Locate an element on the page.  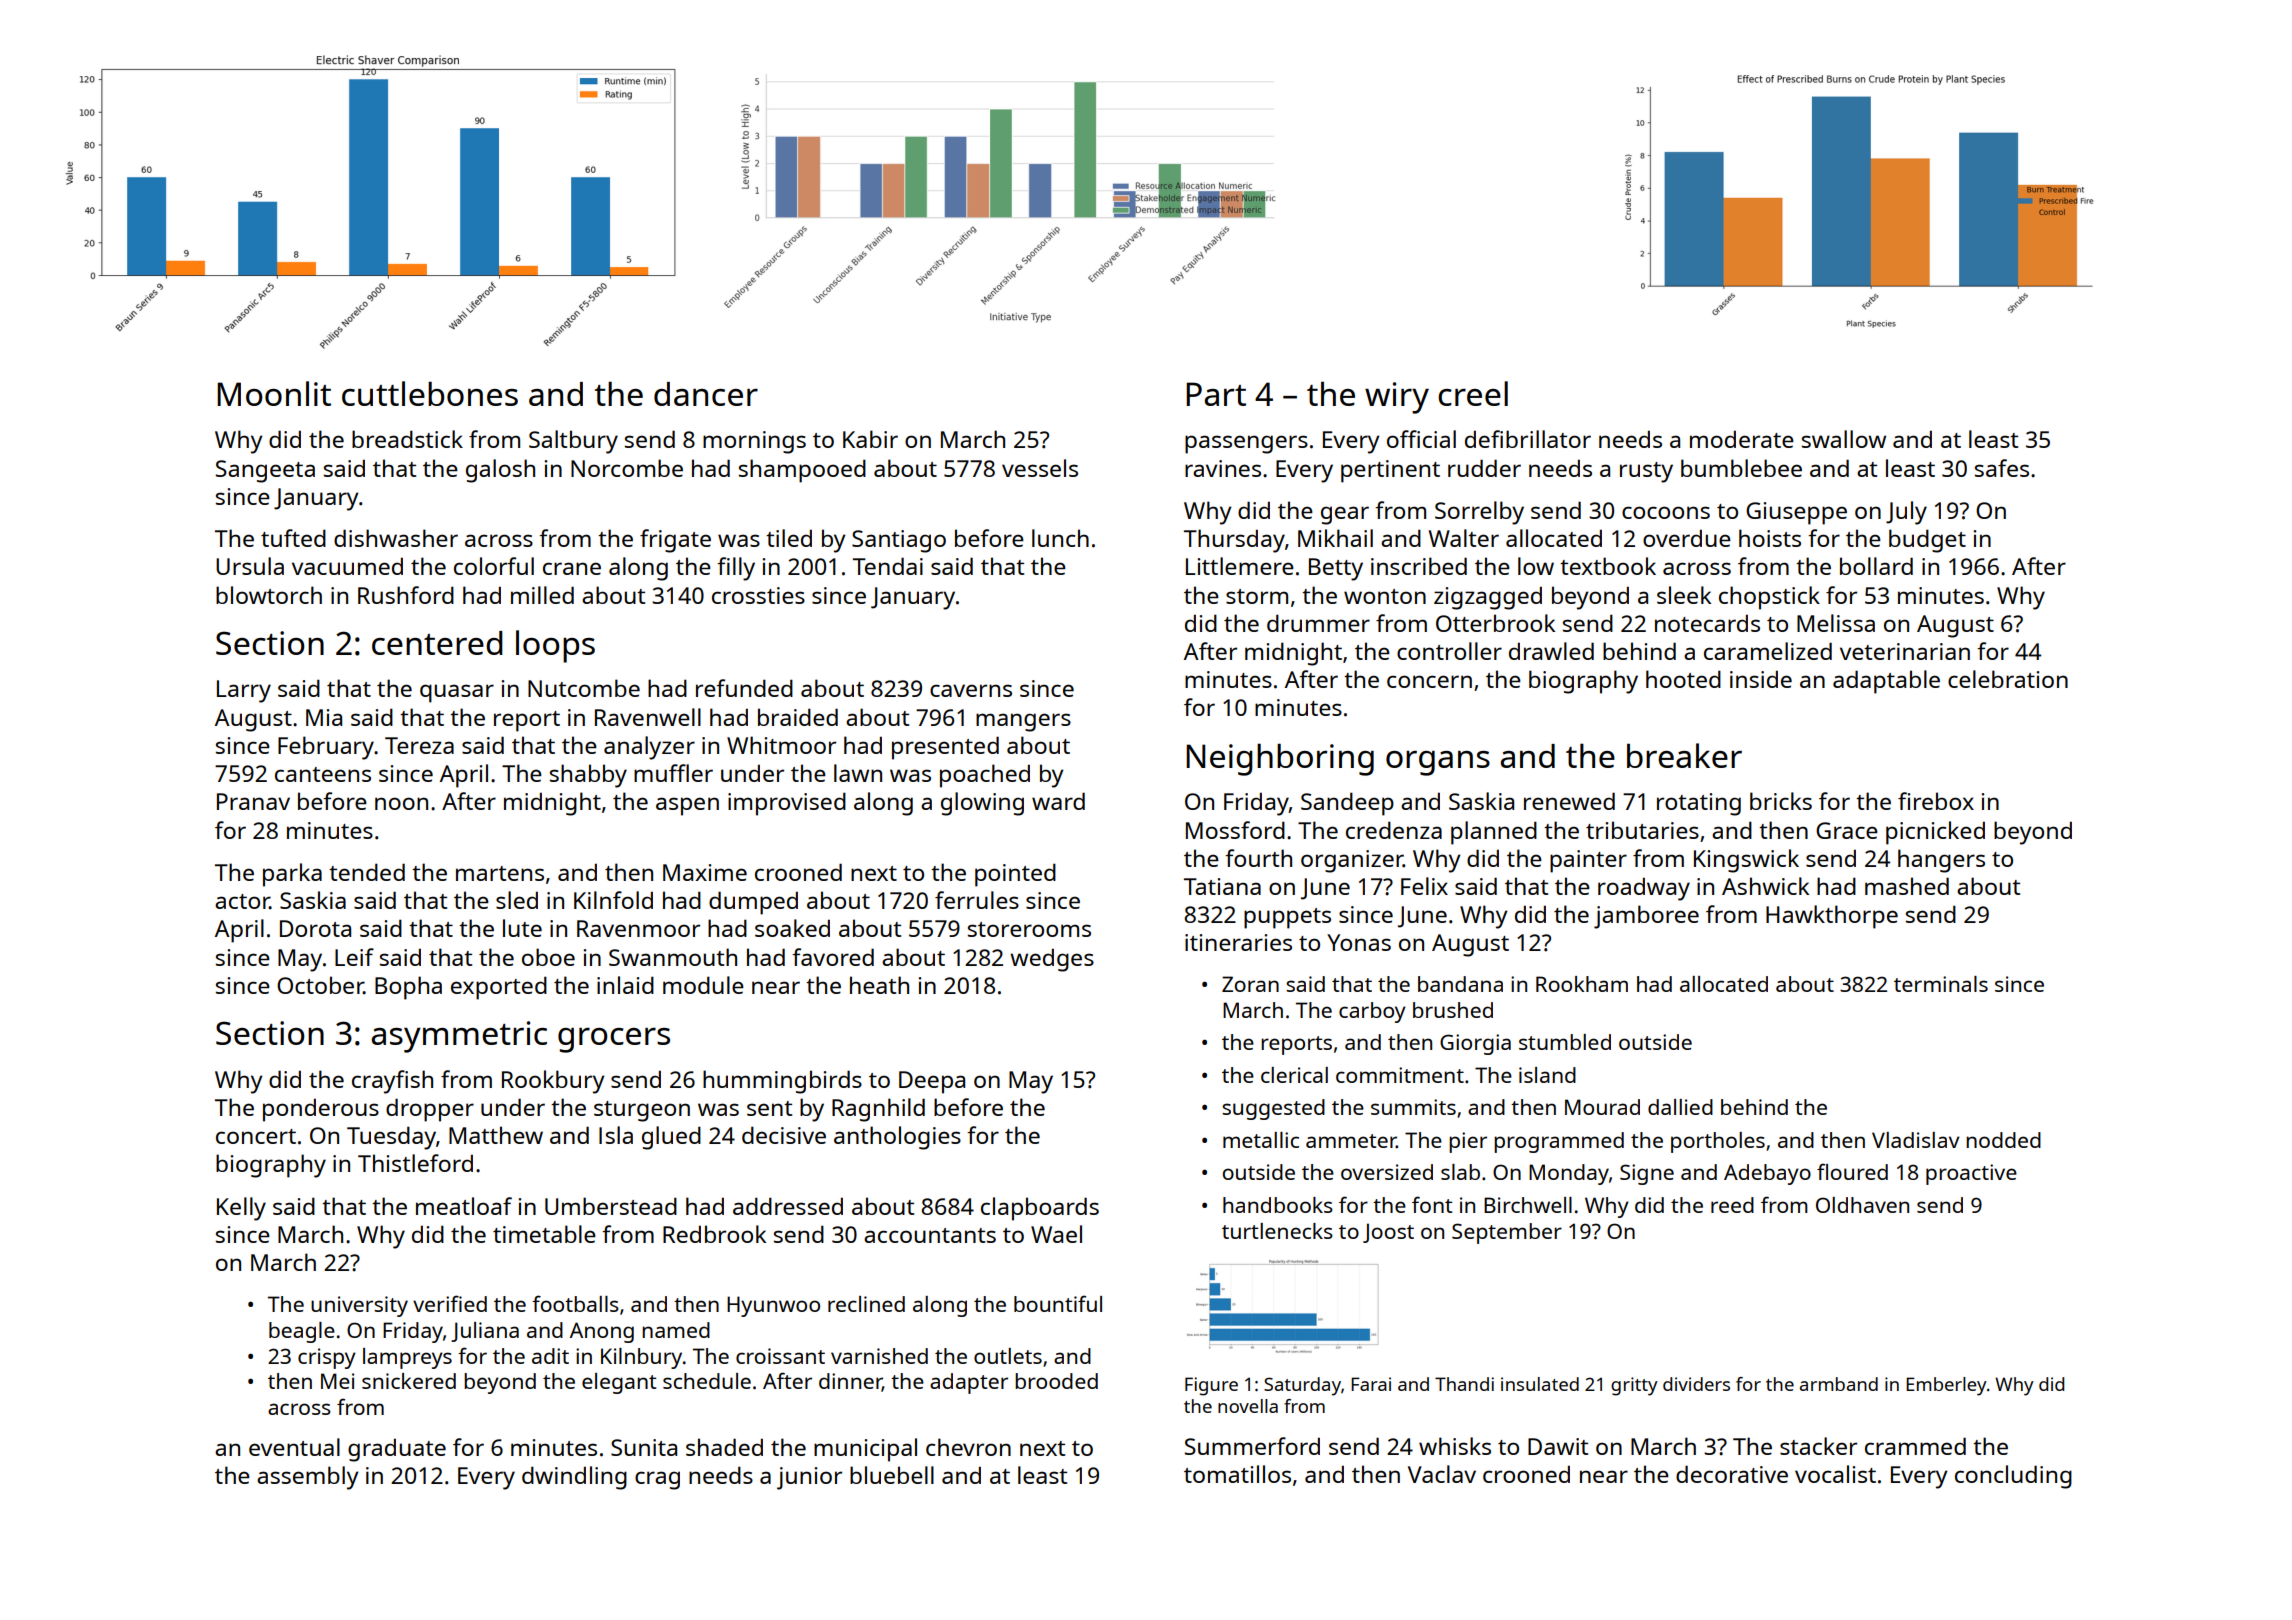
elegant is located at coordinates (619, 1383).
